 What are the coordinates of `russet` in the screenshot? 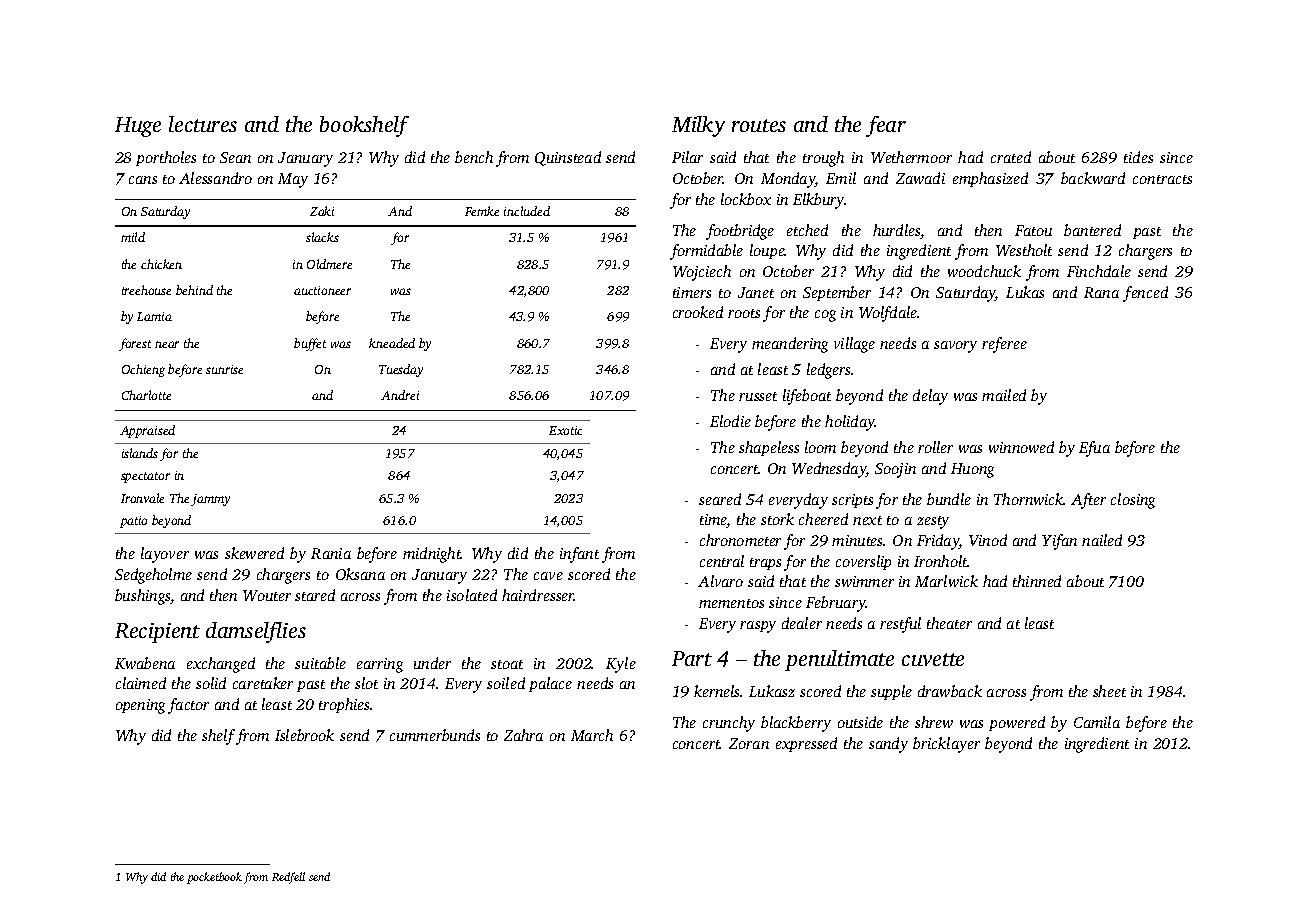 It's located at (758, 396).
